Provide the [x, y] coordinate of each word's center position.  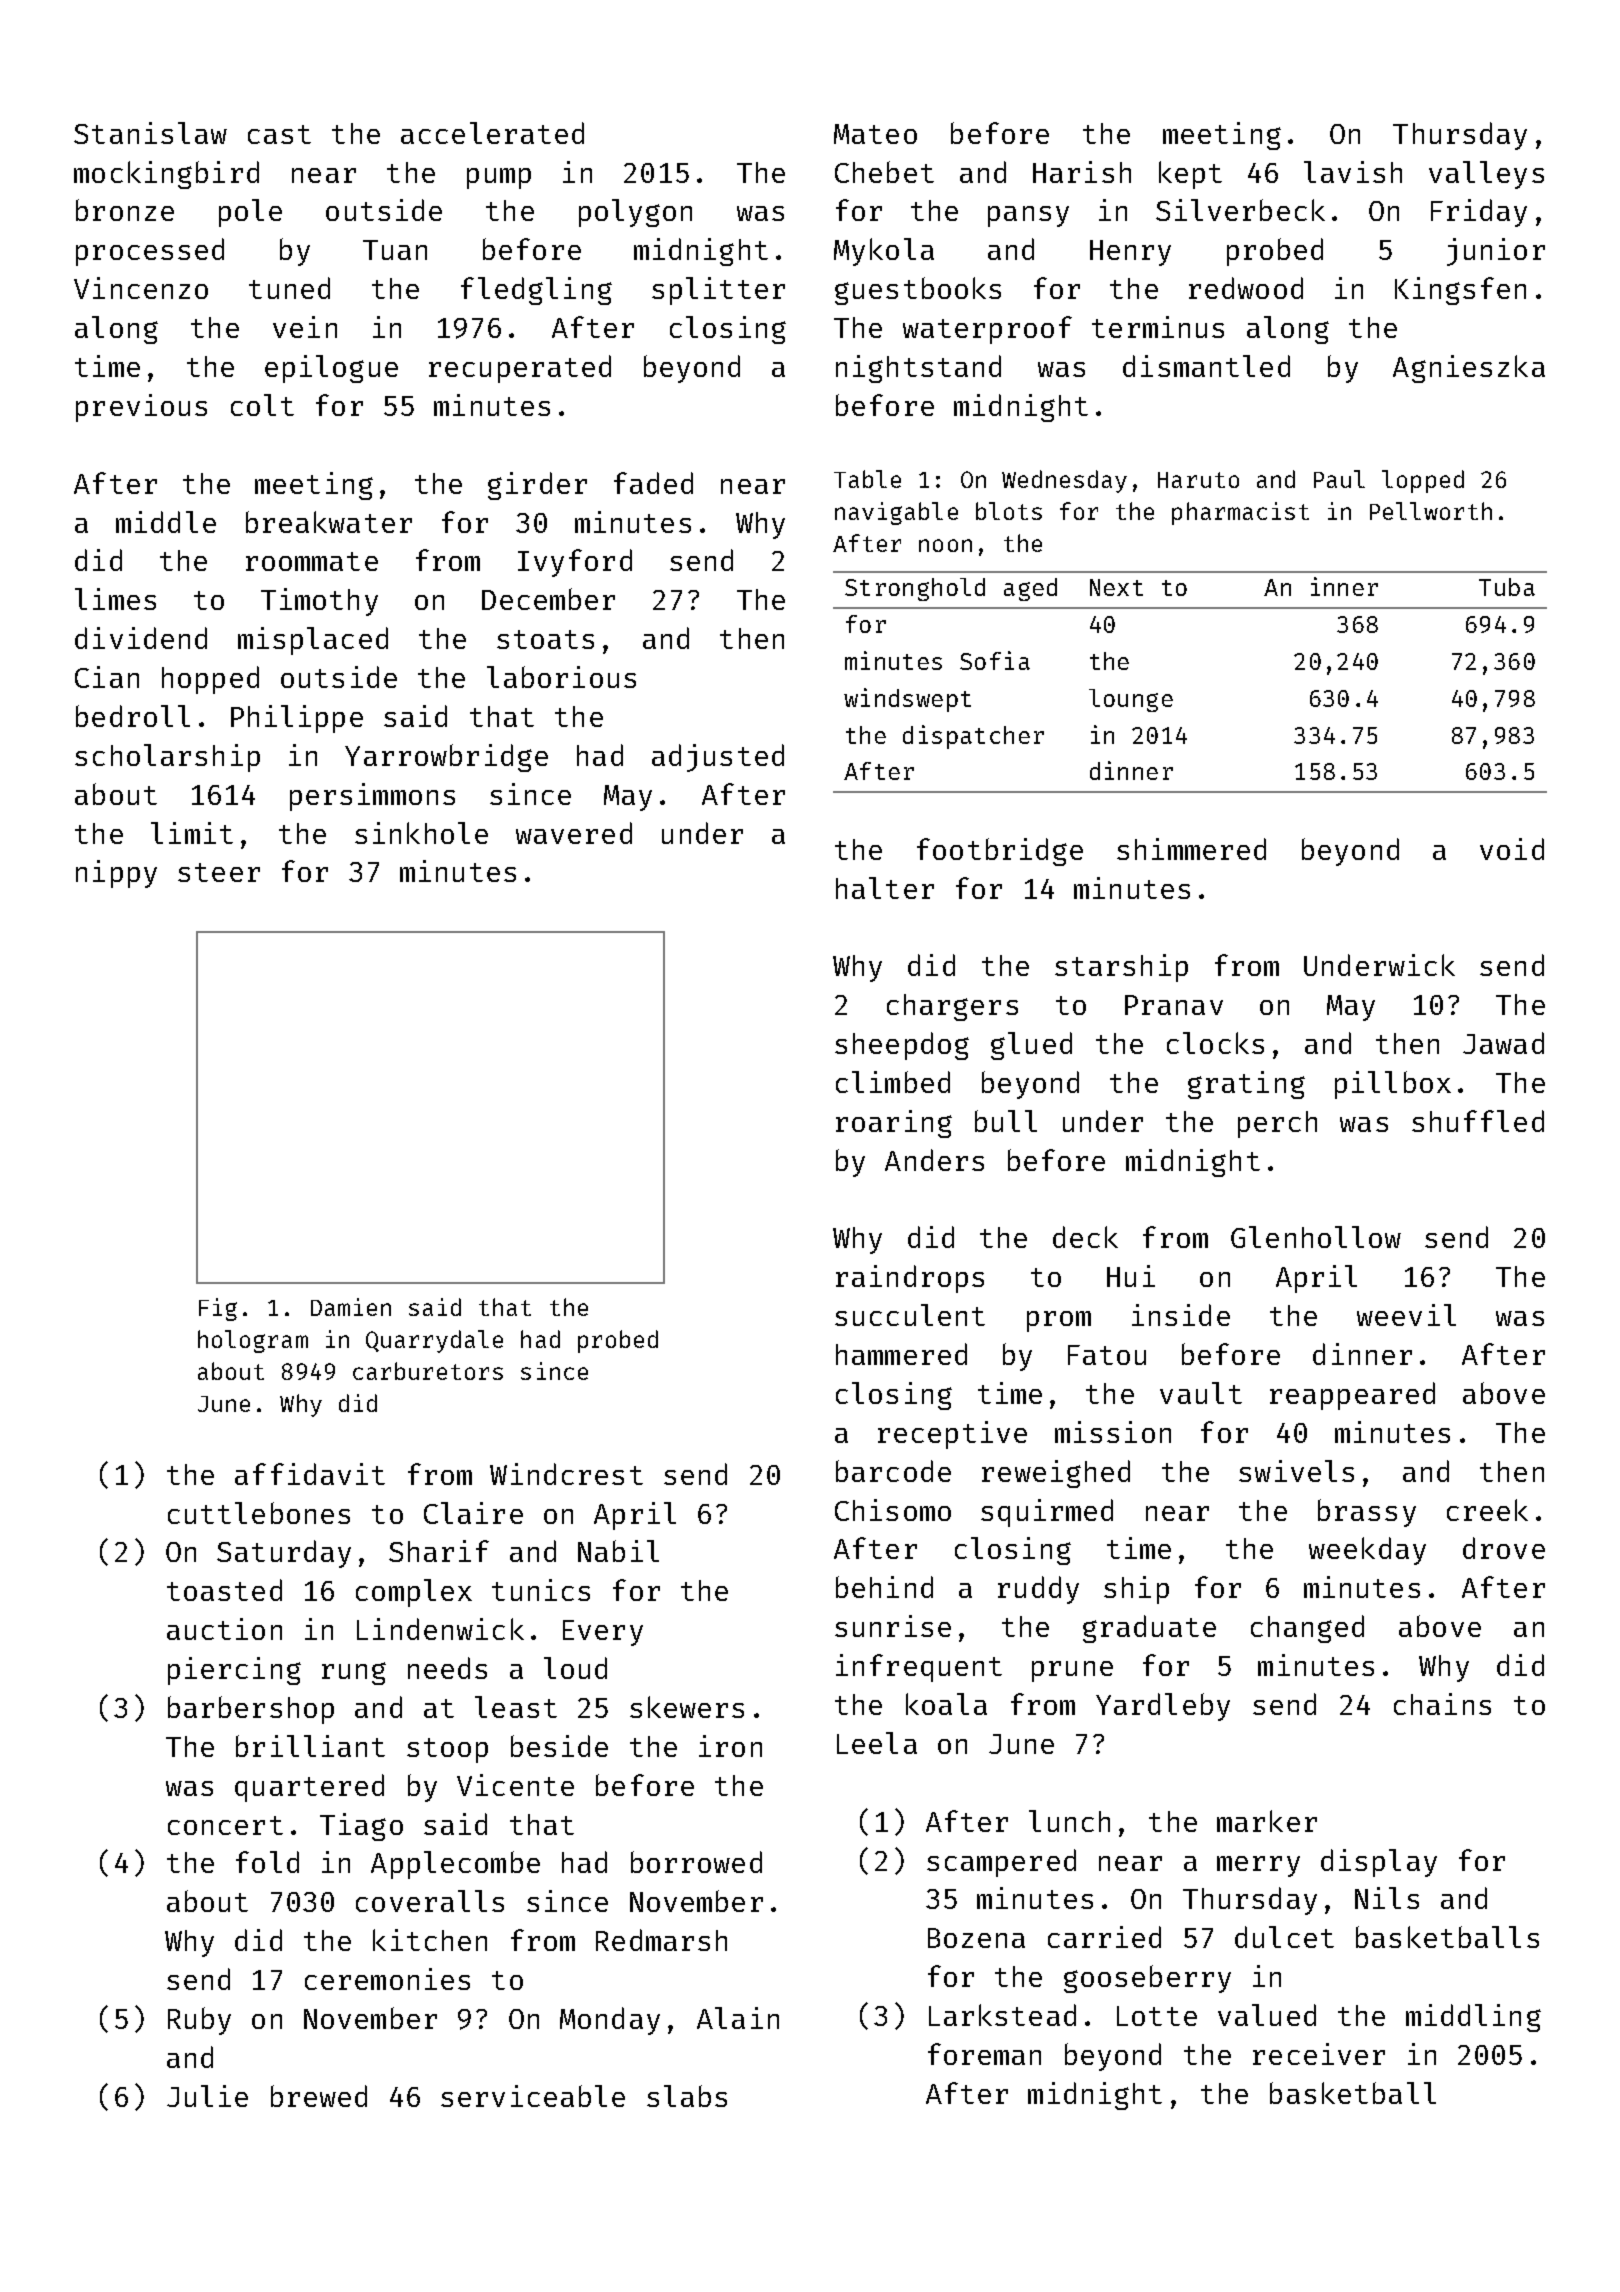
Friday [1479, 213]
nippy [116, 874]
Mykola [884, 252]
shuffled [1478, 1121]
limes [115, 599]
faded [653, 483]
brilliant [310, 1746]
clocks [1215, 1043]
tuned [289, 288]
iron [730, 1746]
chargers [952, 1007]
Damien [351, 1307]
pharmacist [1240, 513]
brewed [319, 2096]
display [1379, 1863]
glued [1031, 1046]
